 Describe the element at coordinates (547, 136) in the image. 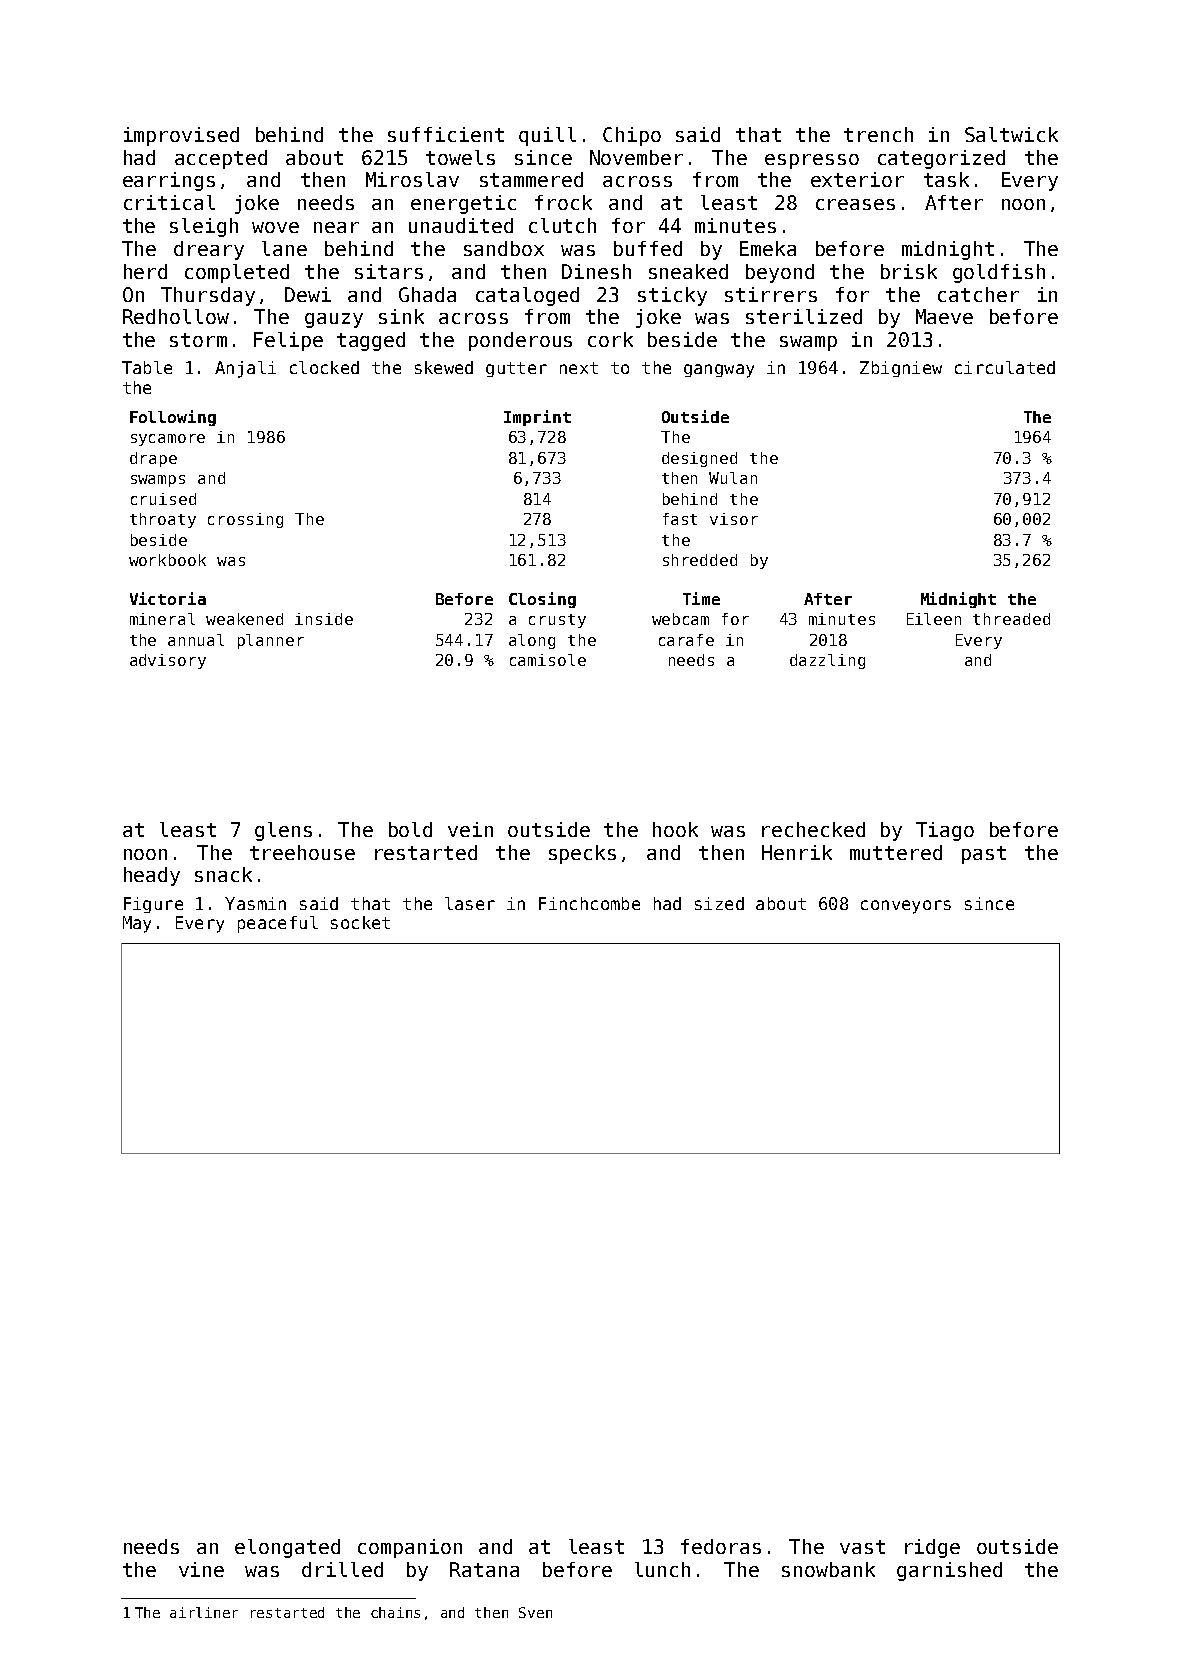

I see `quill` at that location.
